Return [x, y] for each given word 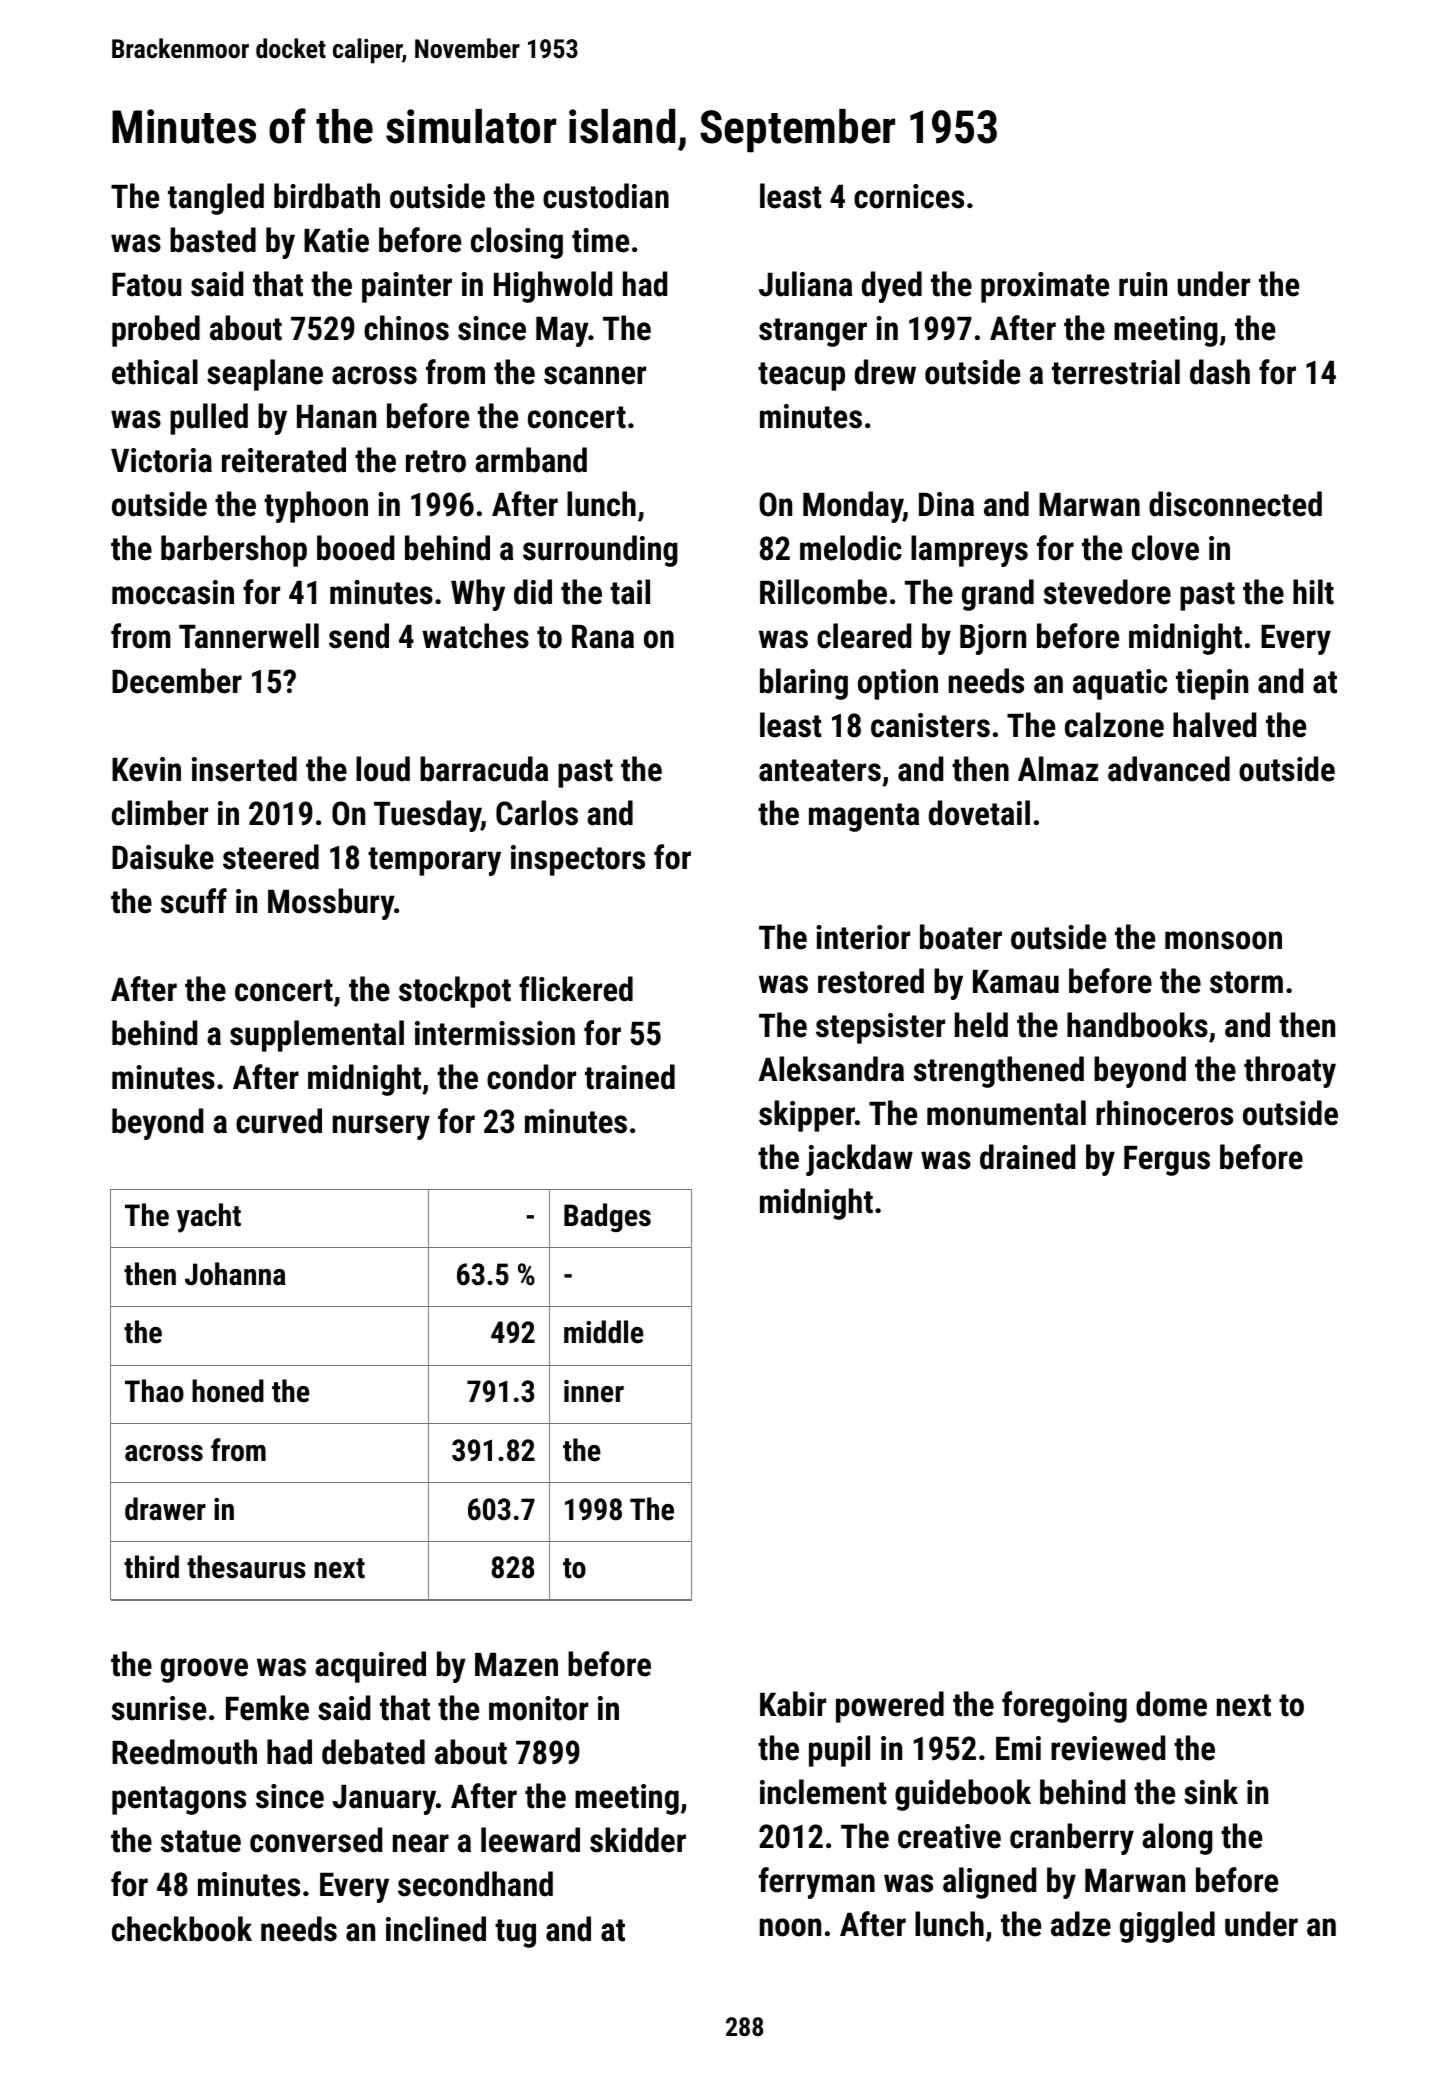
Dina [946, 504]
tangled [216, 199]
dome [1171, 1704]
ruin [1143, 284]
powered [890, 1707]
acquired [370, 1667]
